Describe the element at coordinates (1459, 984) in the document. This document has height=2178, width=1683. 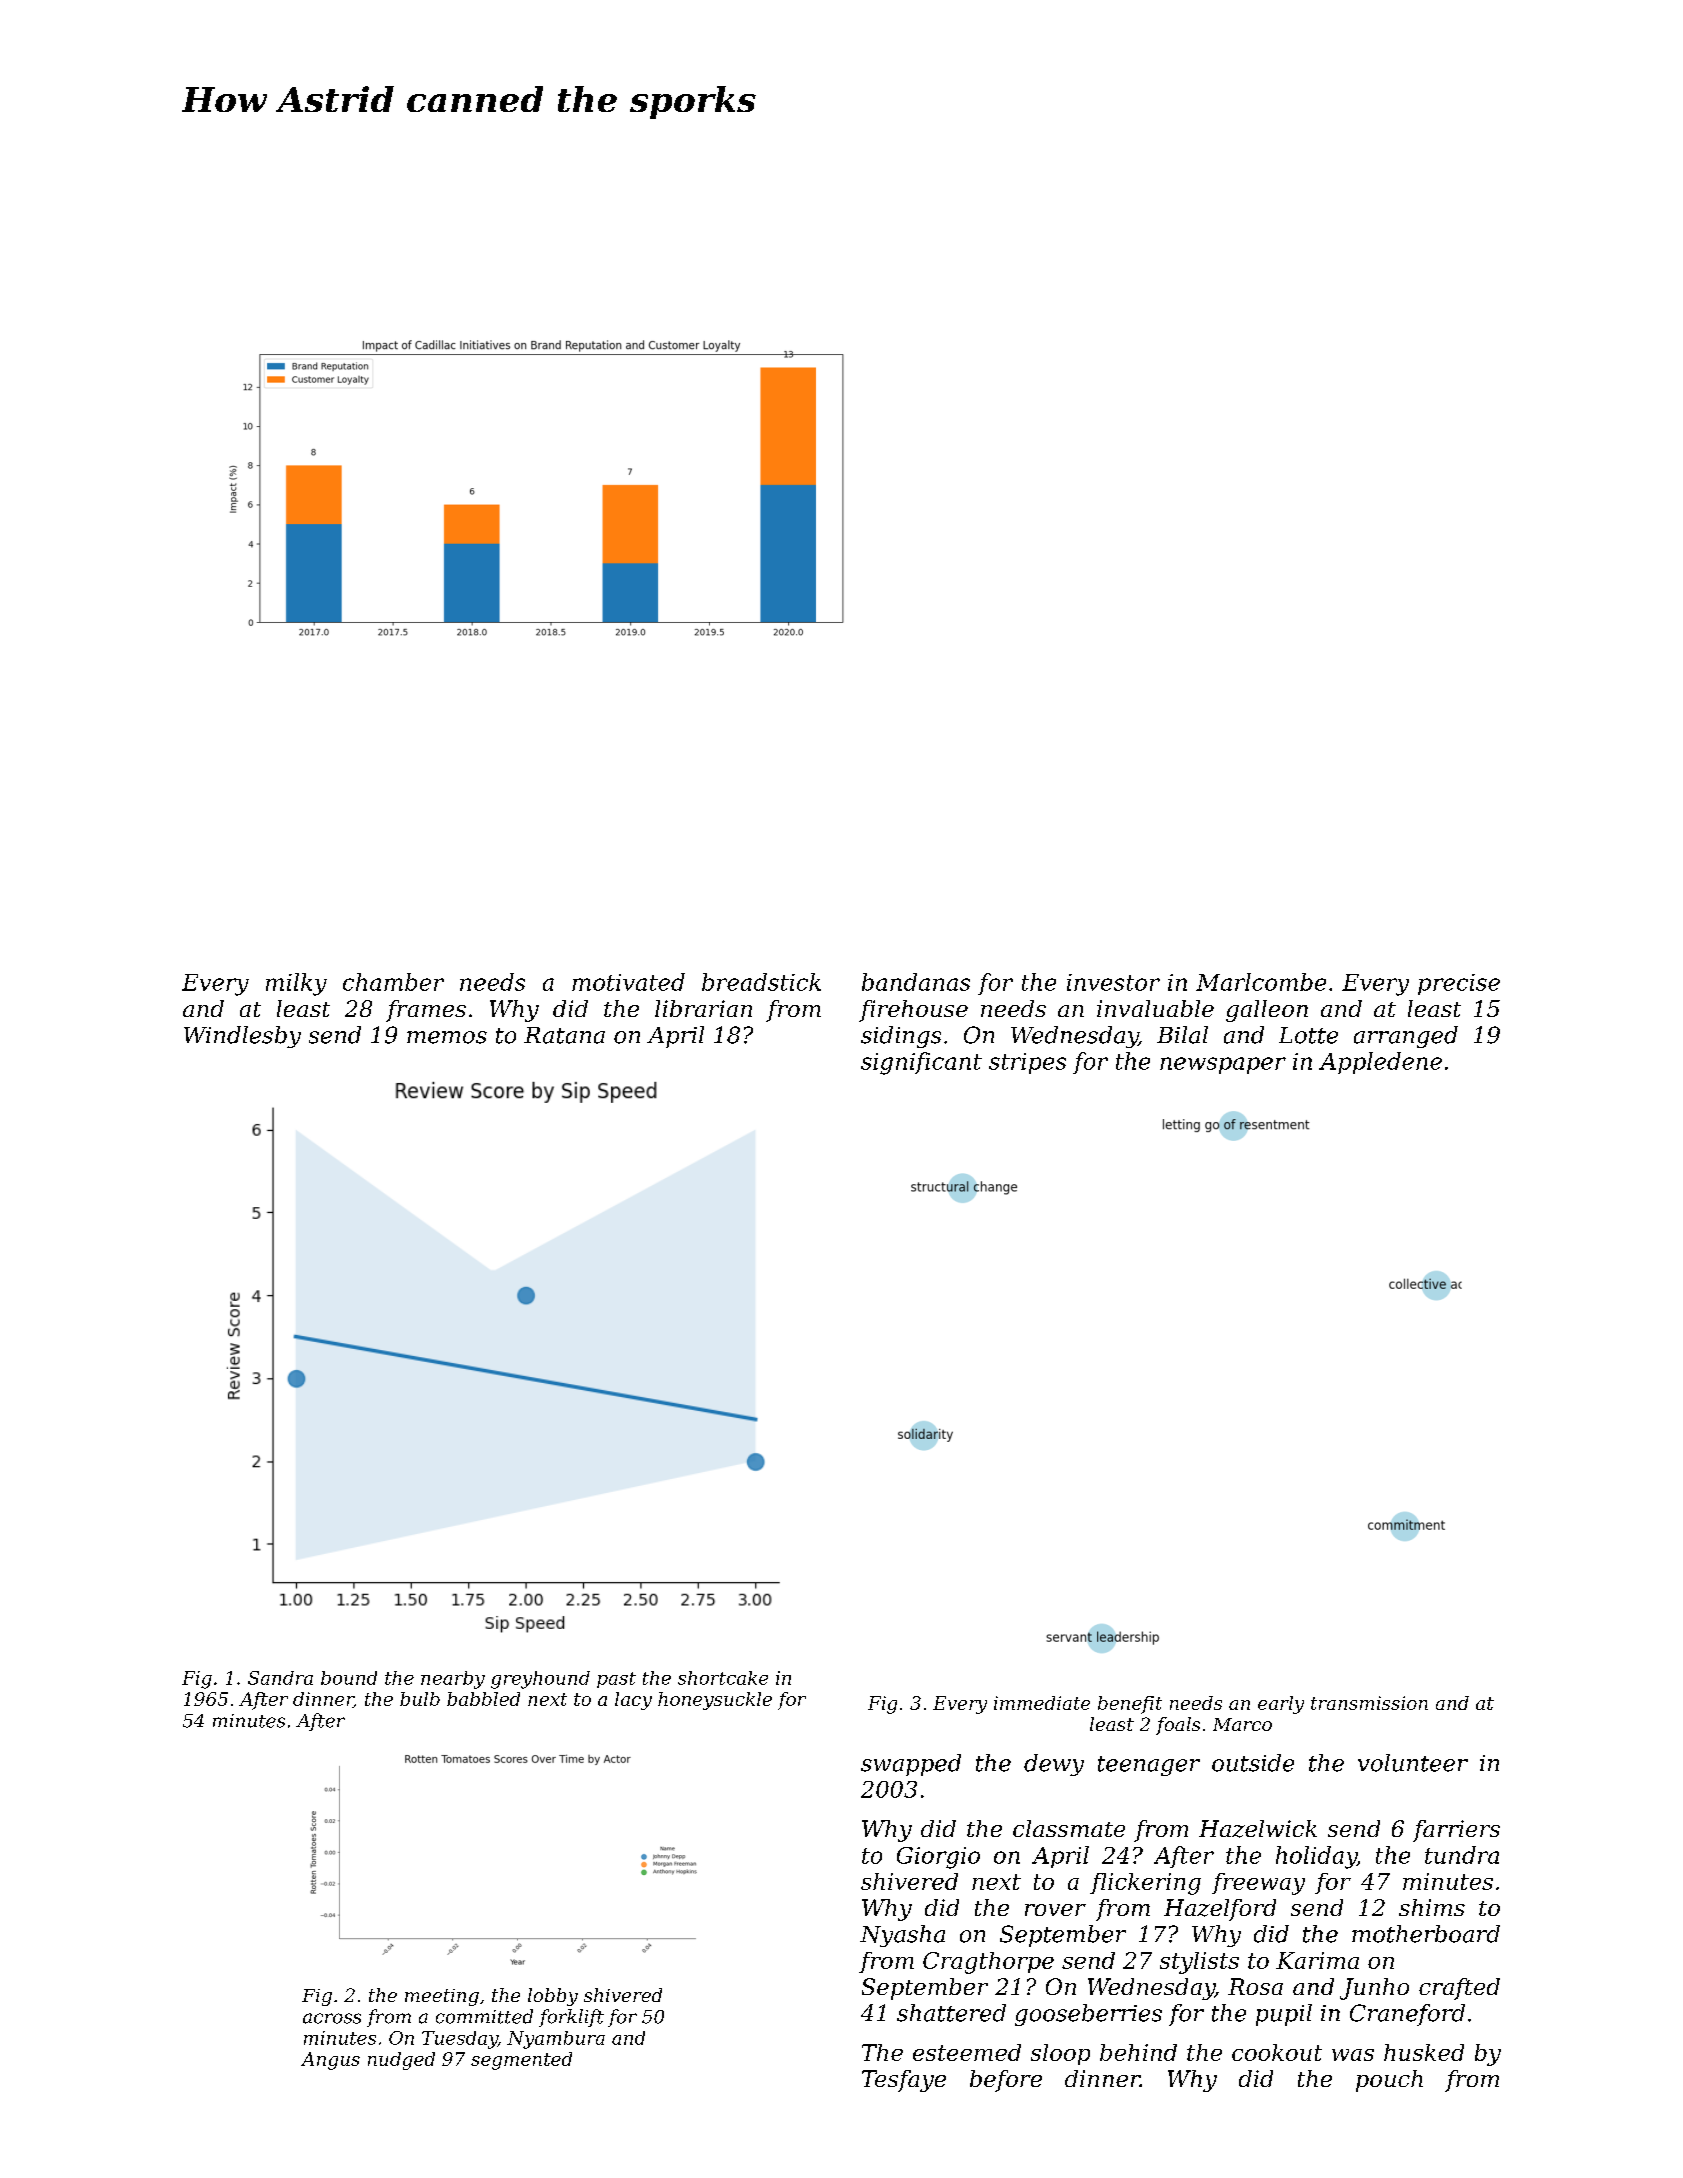
I see `precise` at that location.
